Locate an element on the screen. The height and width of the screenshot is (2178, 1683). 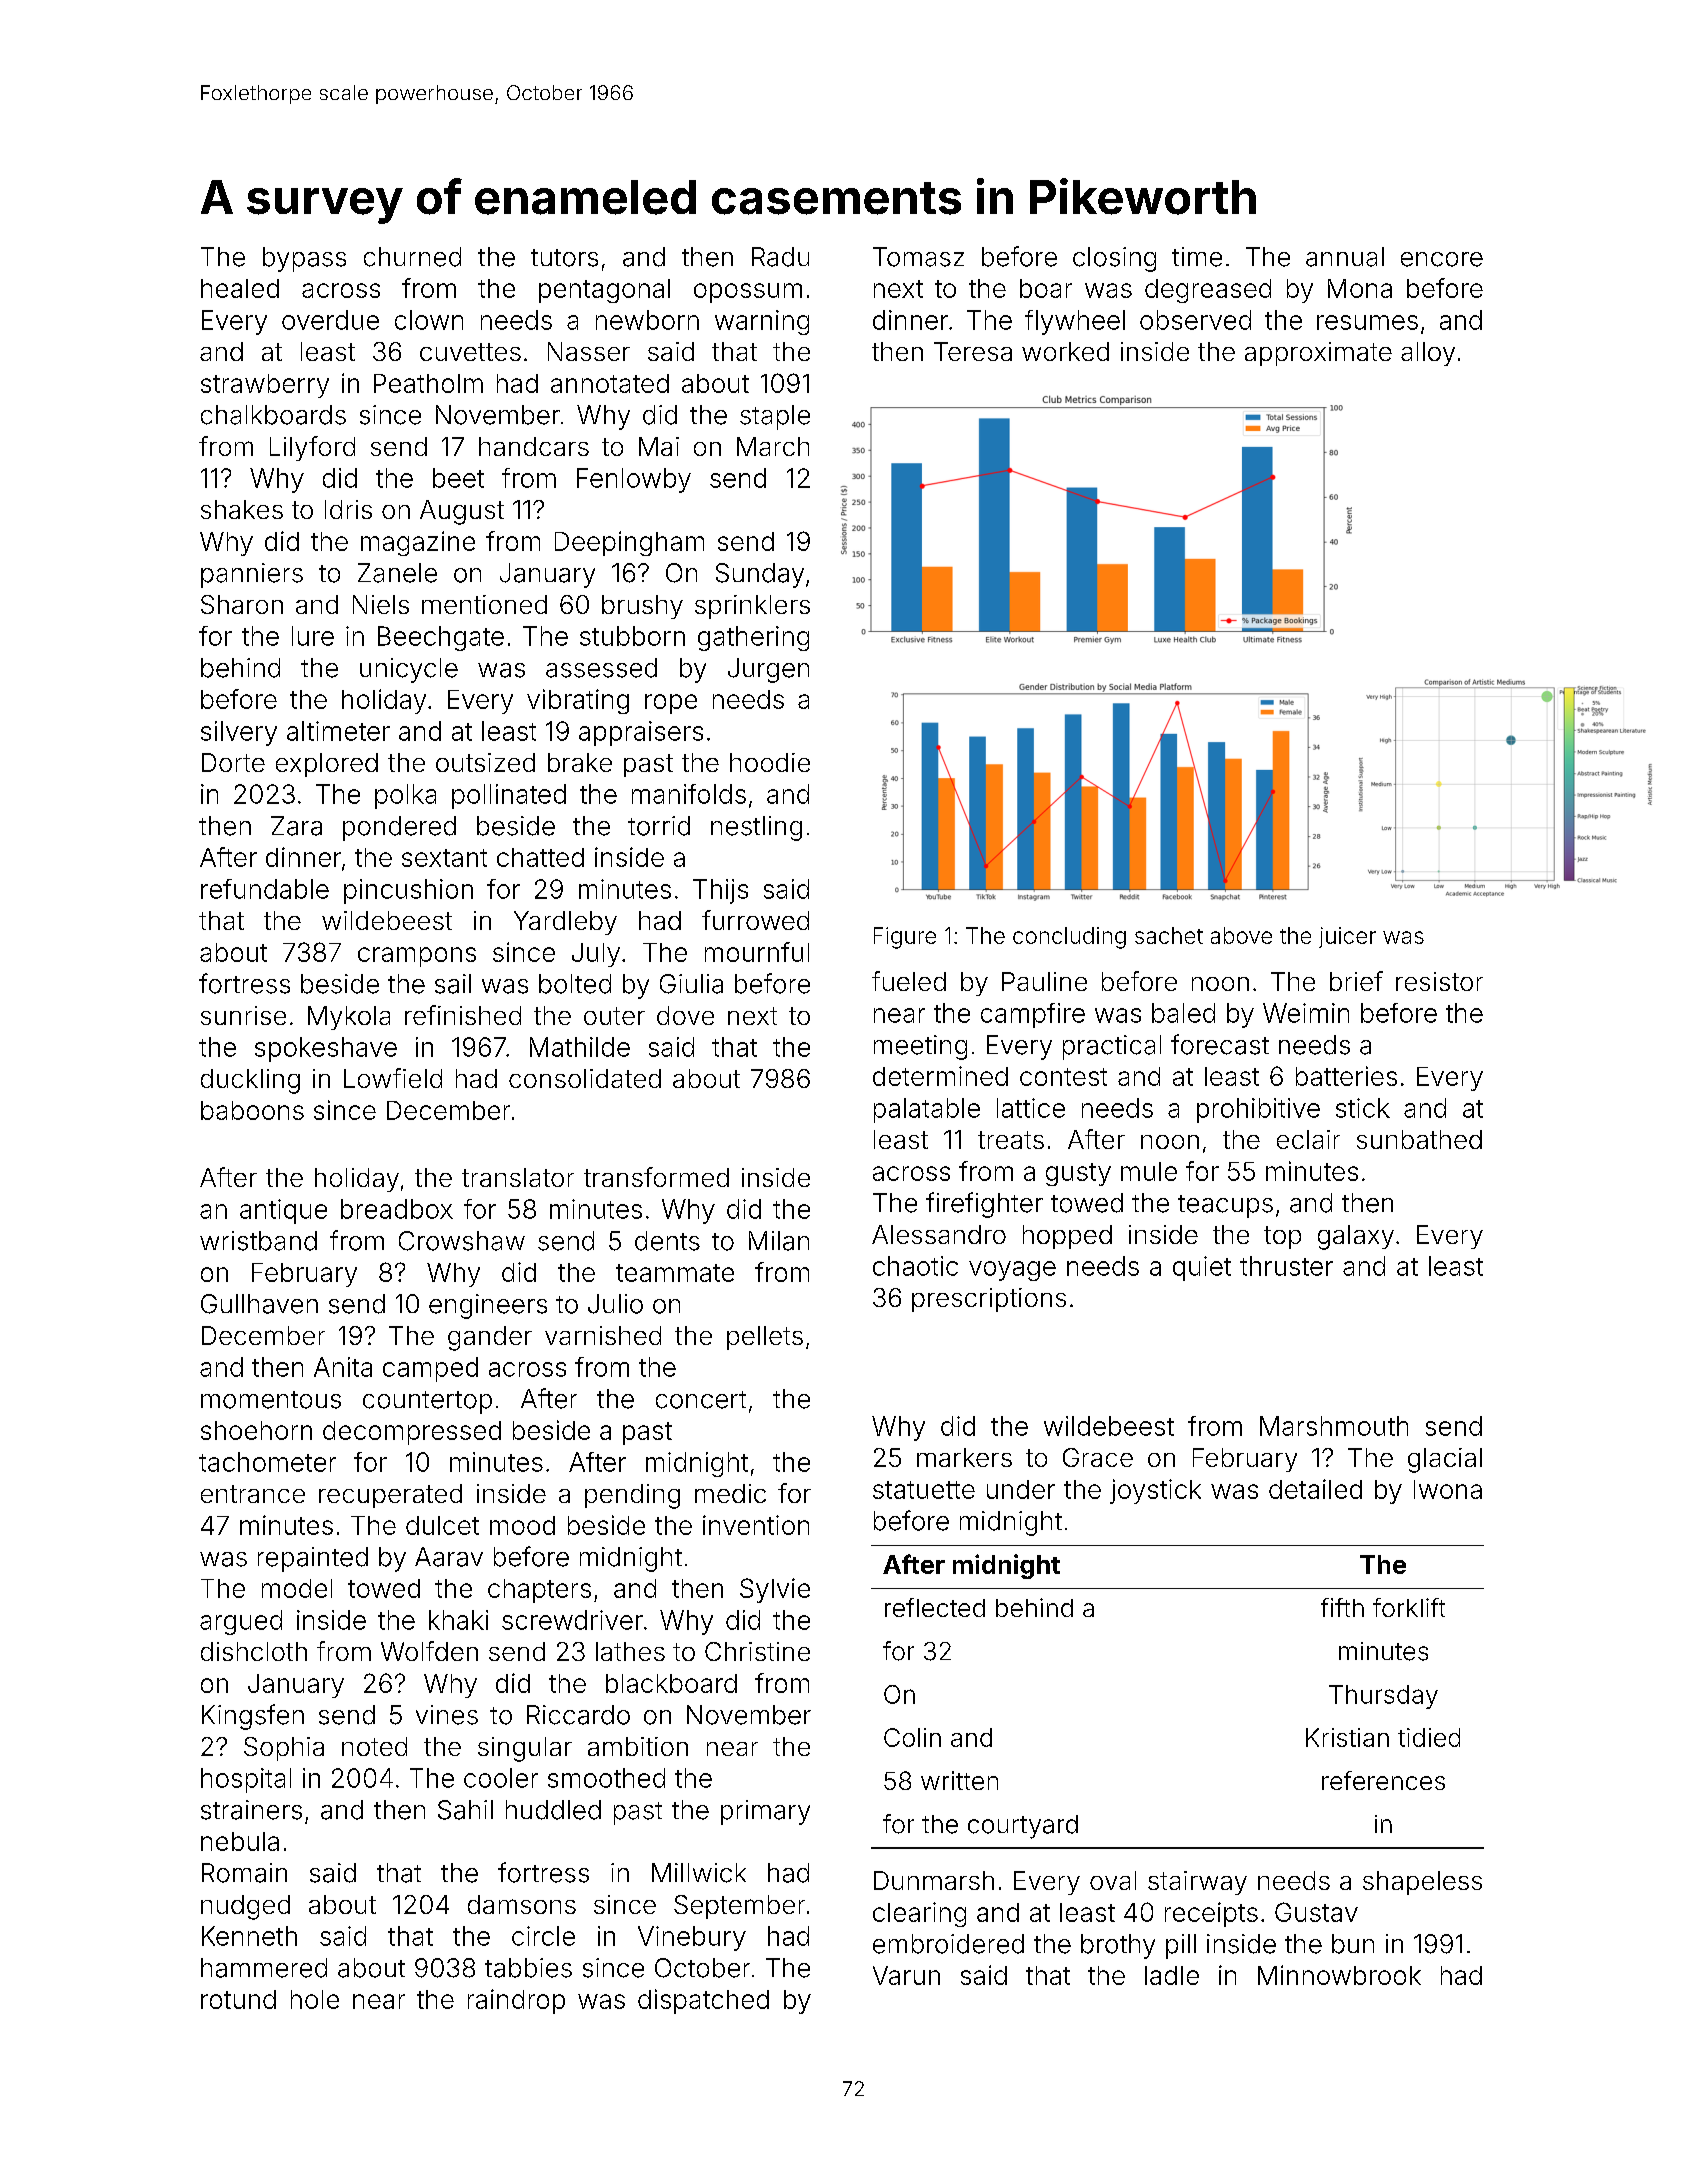
dispatched is located at coordinates (703, 2001).
